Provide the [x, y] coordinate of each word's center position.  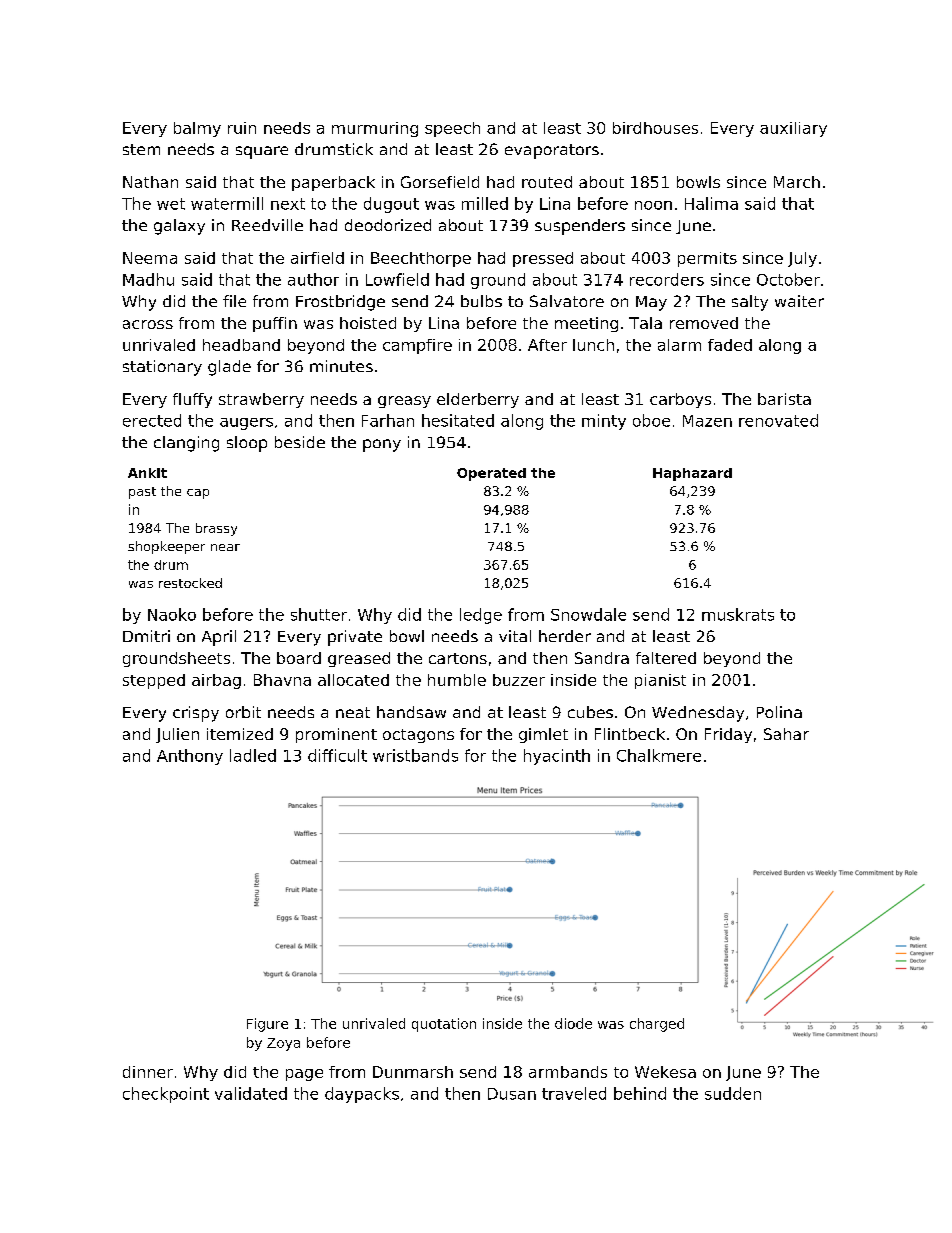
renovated [778, 420]
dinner [148, 1072]
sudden [733, 1093]
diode [573, 1023]
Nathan [150, 182]
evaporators [552, 151]
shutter [319, 614]
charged [657, 1025]
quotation [444, 1025]
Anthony [190, 757]
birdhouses [655, 128]
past [142, 493]
